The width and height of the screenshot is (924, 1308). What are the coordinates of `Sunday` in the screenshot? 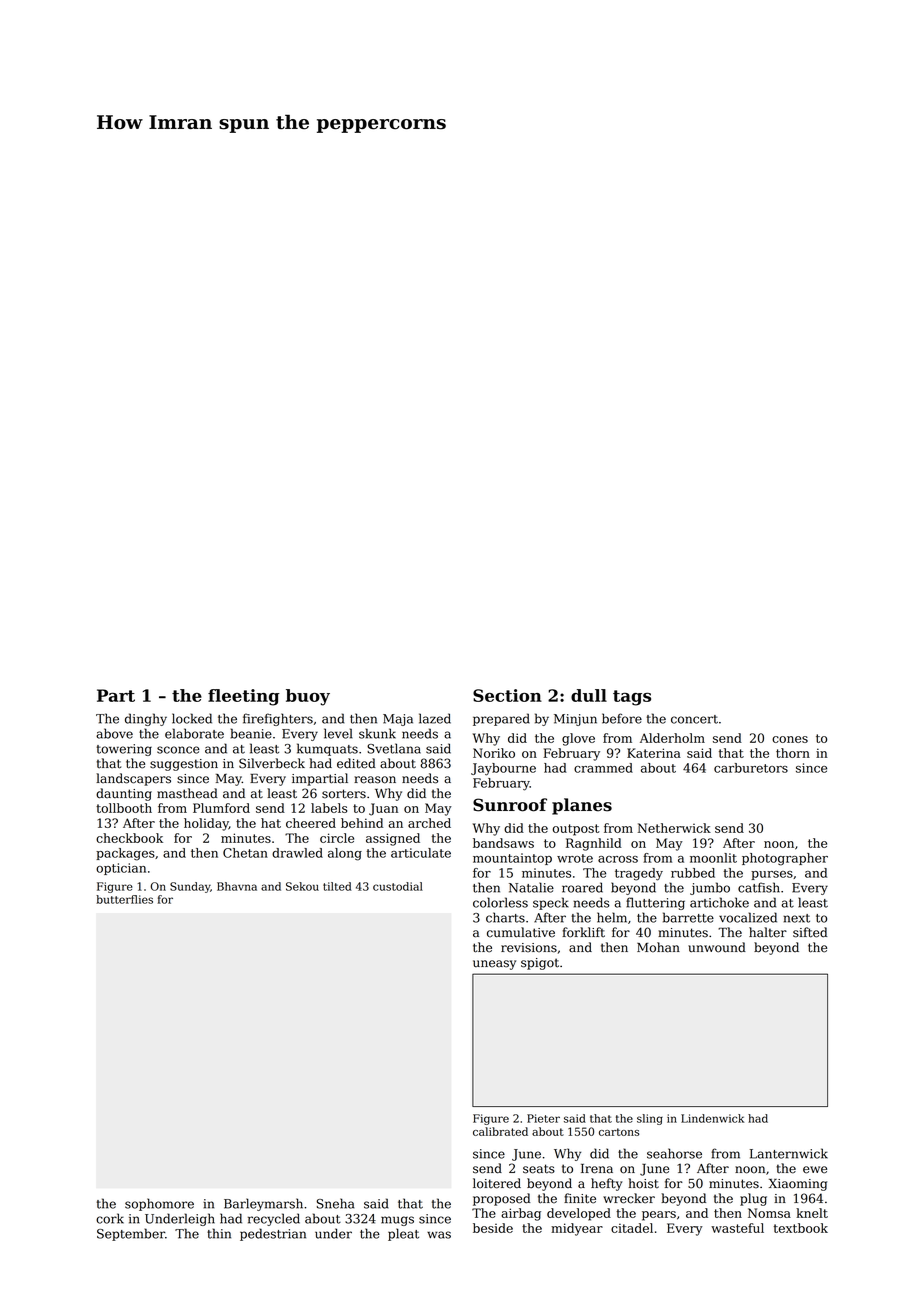 It's located at (190, 887).
